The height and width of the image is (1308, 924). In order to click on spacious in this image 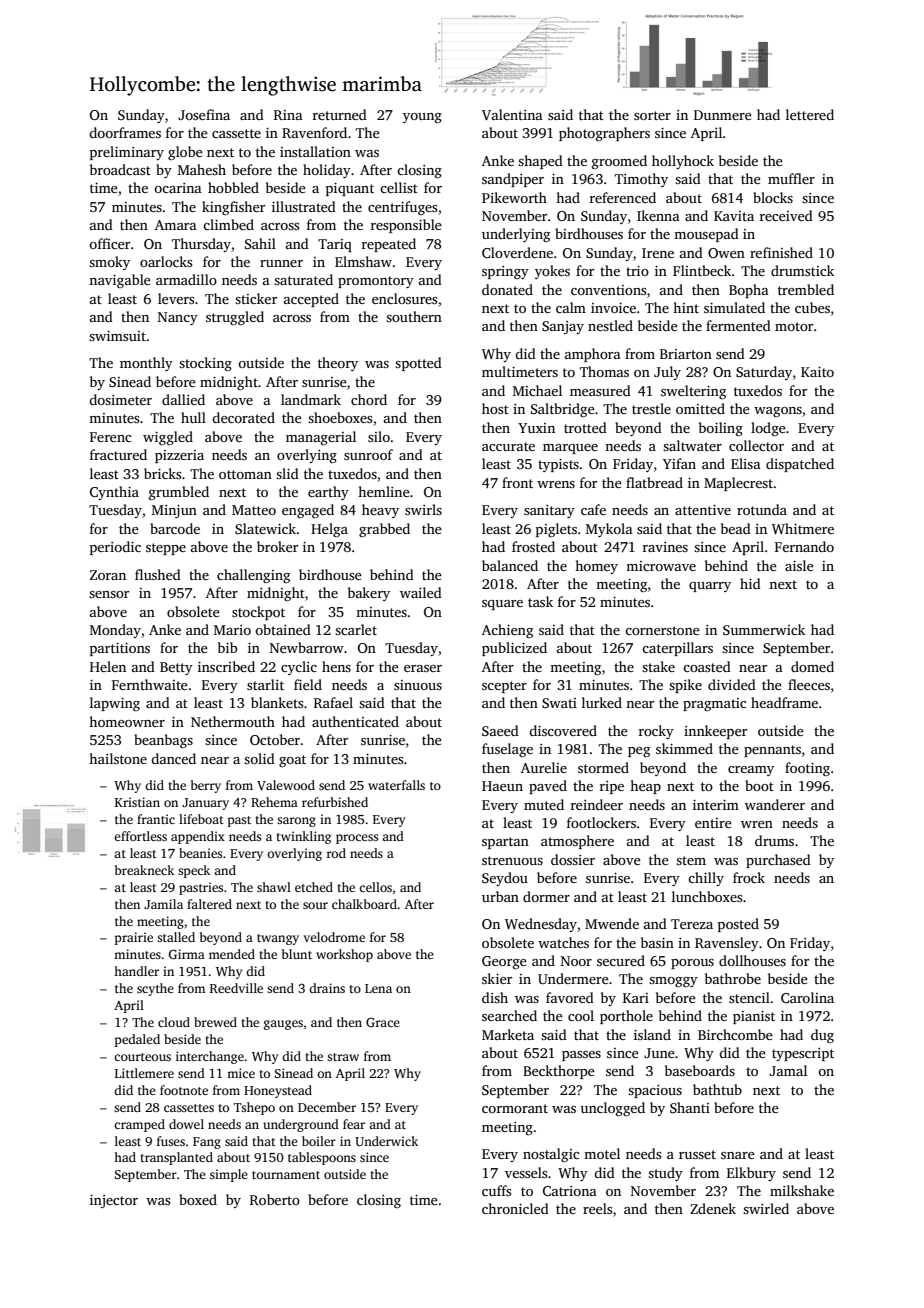, I will do `click(655, 1091)`.
